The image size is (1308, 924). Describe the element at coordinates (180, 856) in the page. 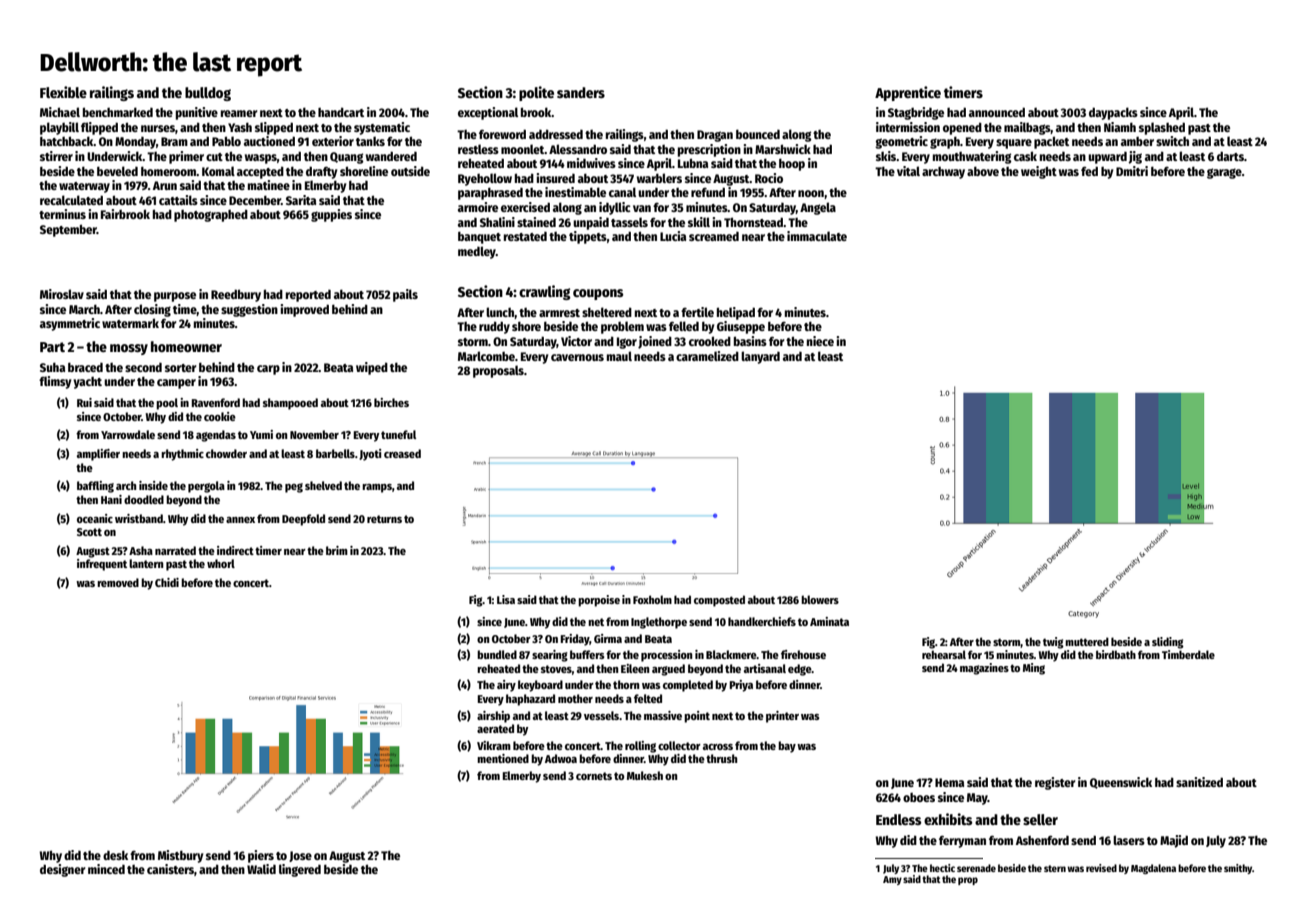

I see `Mistbury` at that location.
